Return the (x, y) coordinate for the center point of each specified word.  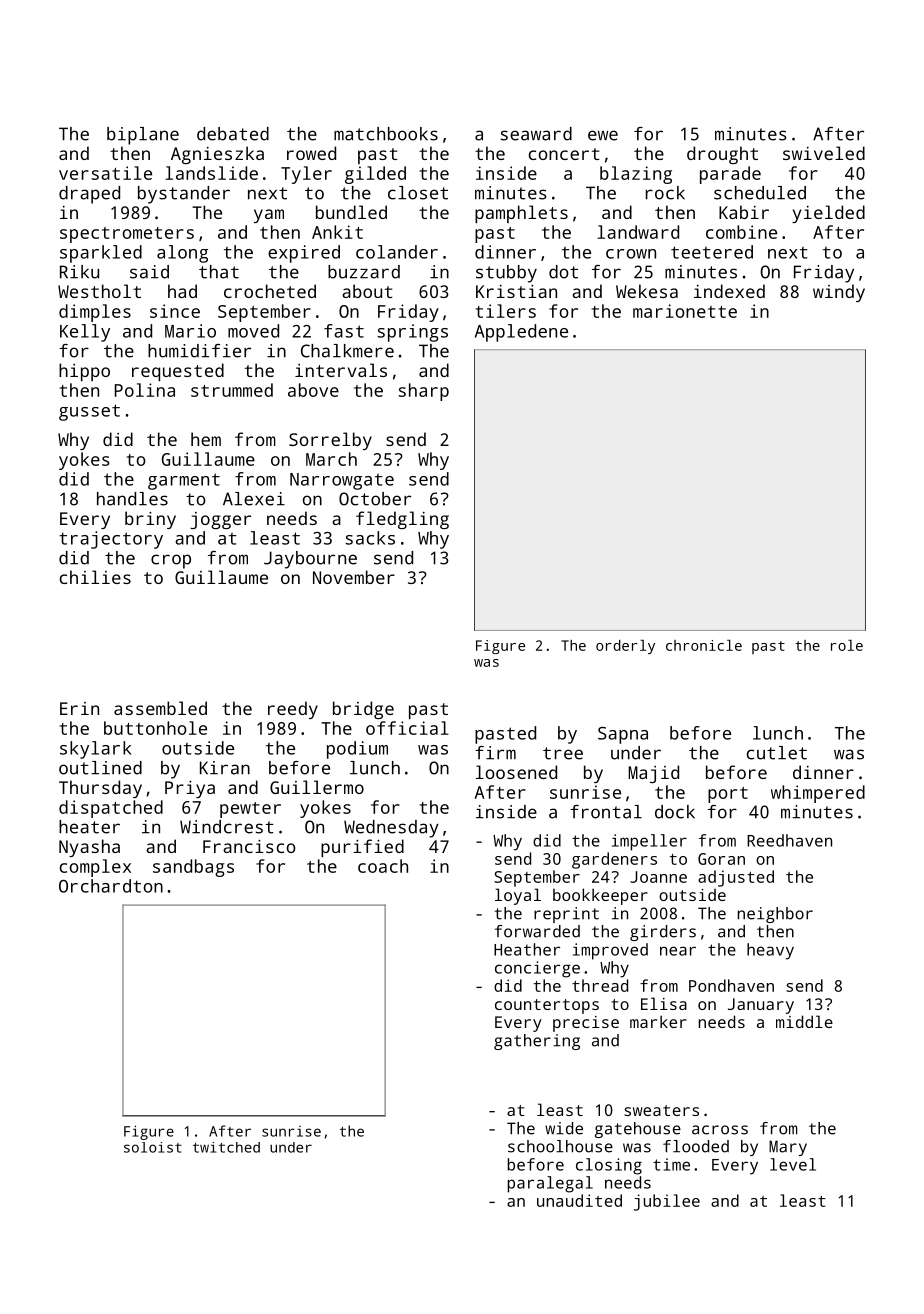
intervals (341, 370)
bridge (363, 710)
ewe (603, 135)
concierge (537, 969)
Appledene (521, 333)
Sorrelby (330, 441)
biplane (143, 136)
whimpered (818, 794)
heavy (770, 951)
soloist (153, 1147)
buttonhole (155, 728)
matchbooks (386, 134)
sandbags (193, 868)
